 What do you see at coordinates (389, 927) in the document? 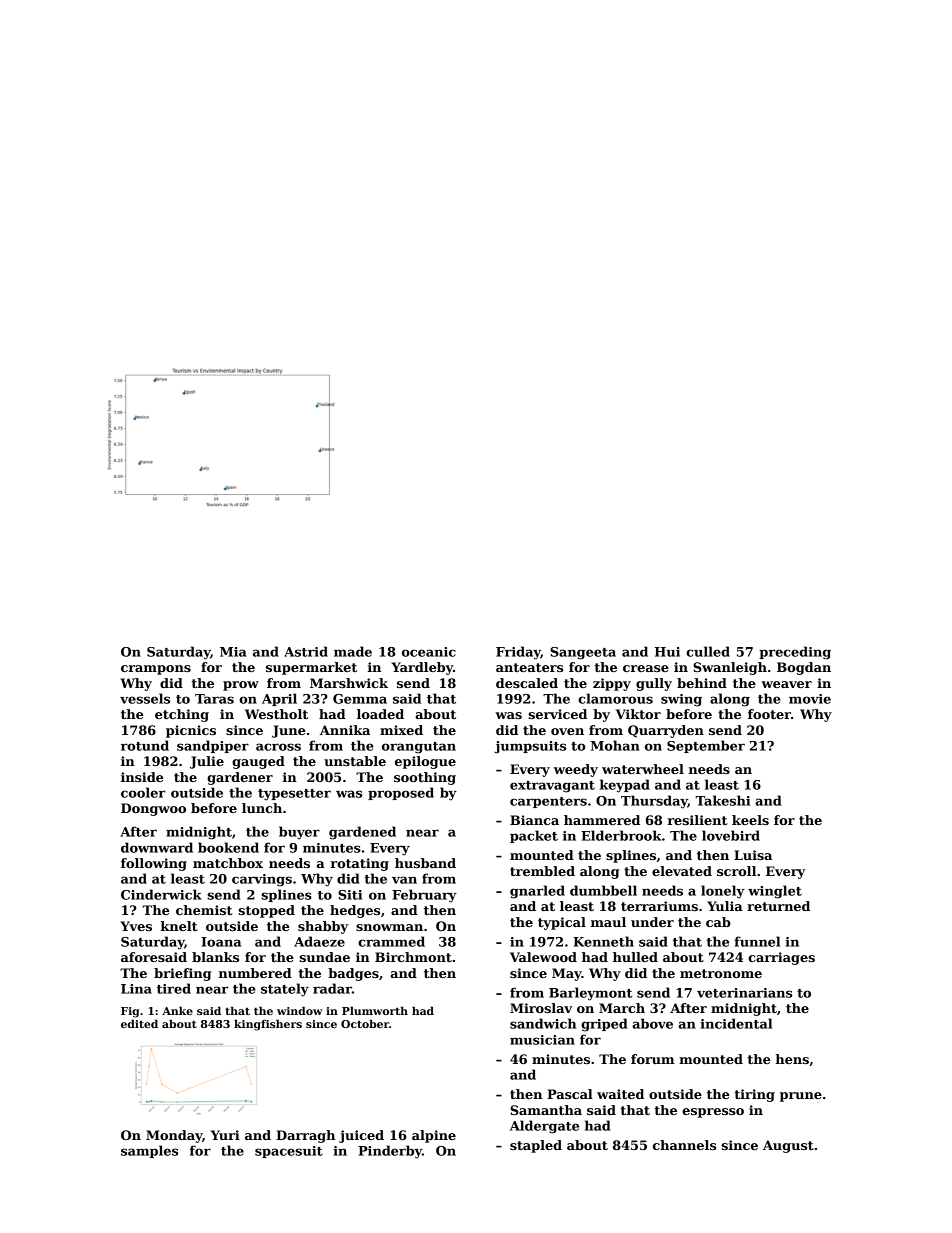
I see `snowman` at bounding box center [389, 927].
